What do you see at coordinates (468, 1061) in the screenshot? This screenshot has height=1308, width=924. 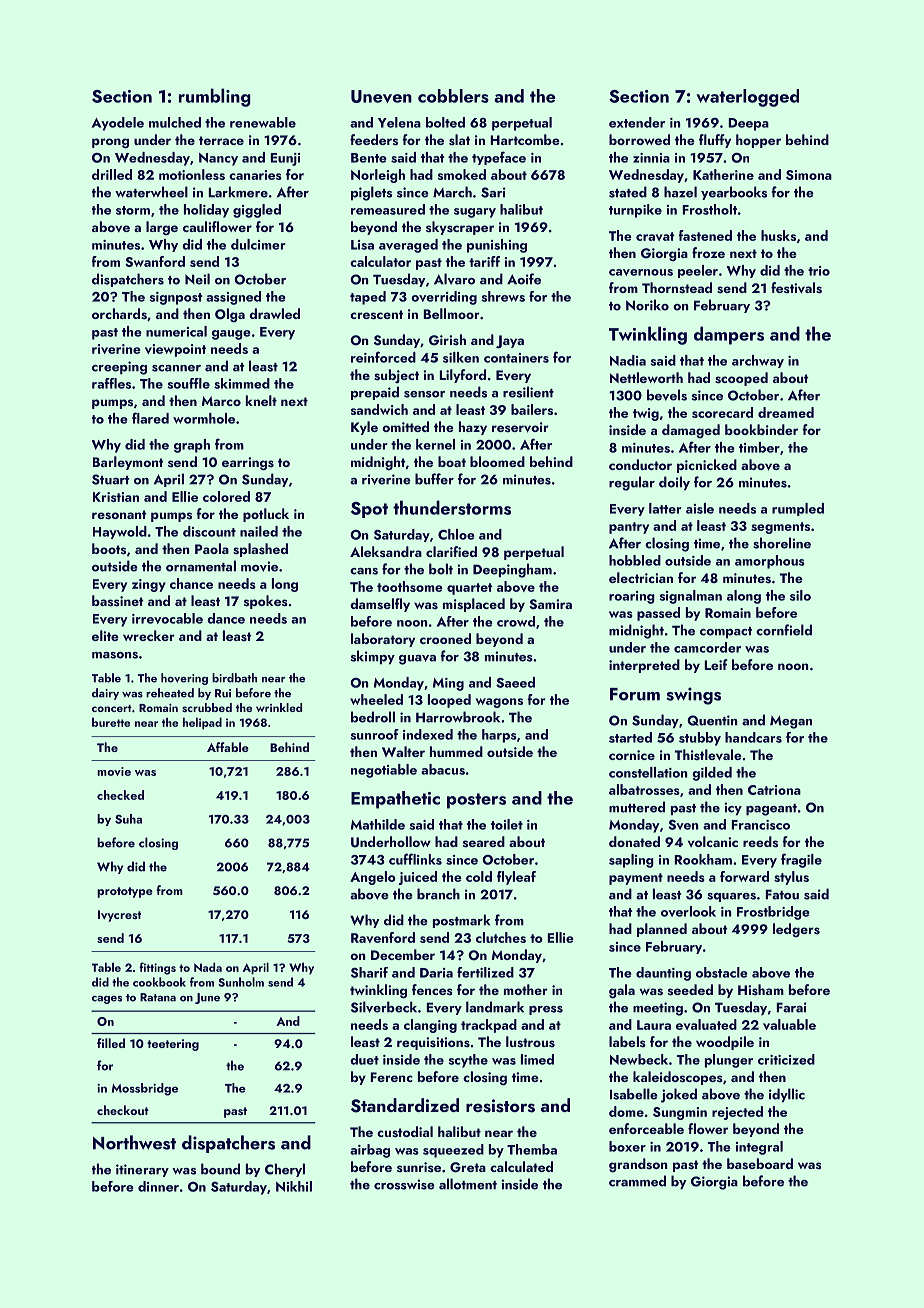 I see `scythe` at bounding box center [468, 1061].
